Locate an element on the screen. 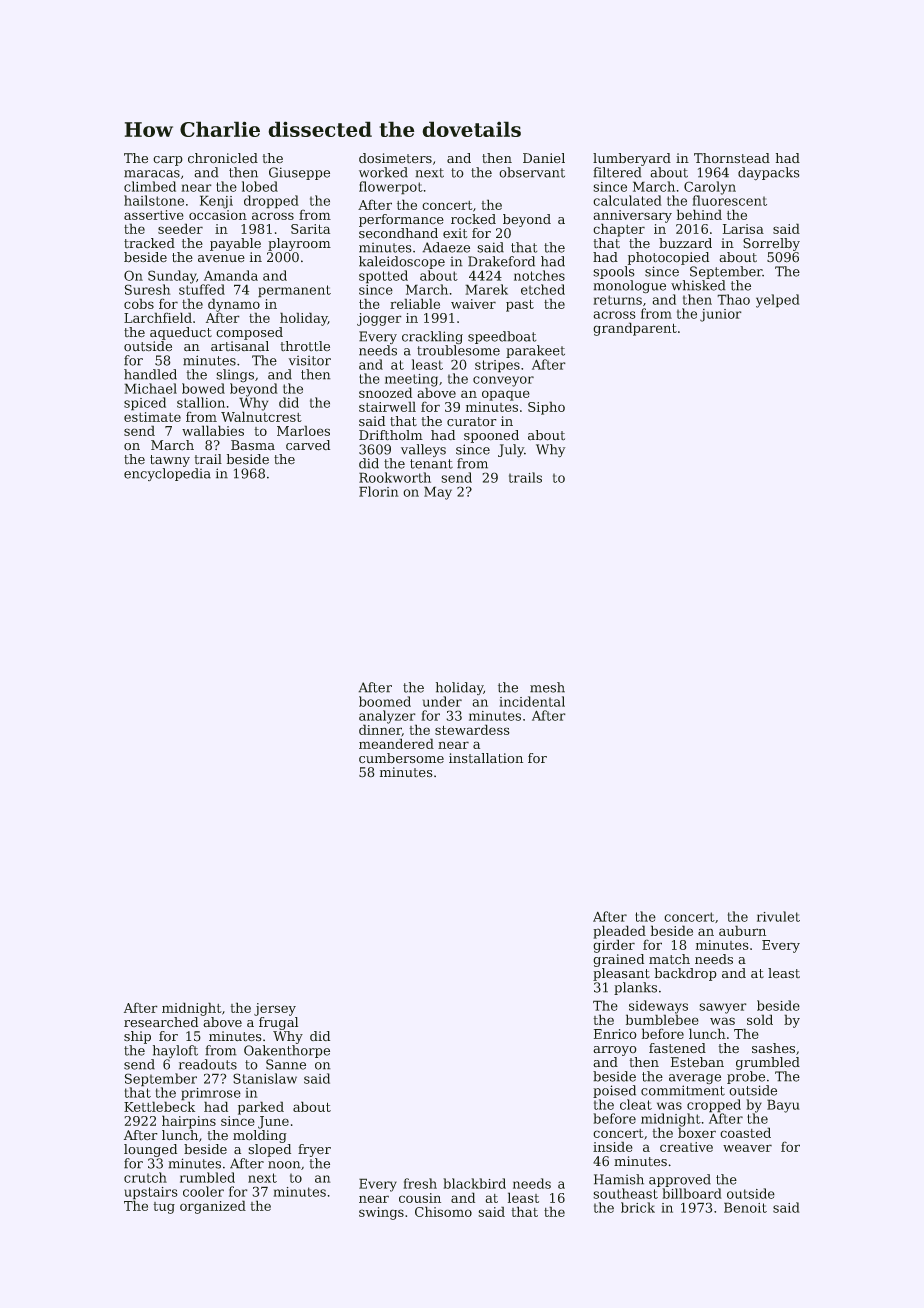  July is located at coordinates (511, 451).
